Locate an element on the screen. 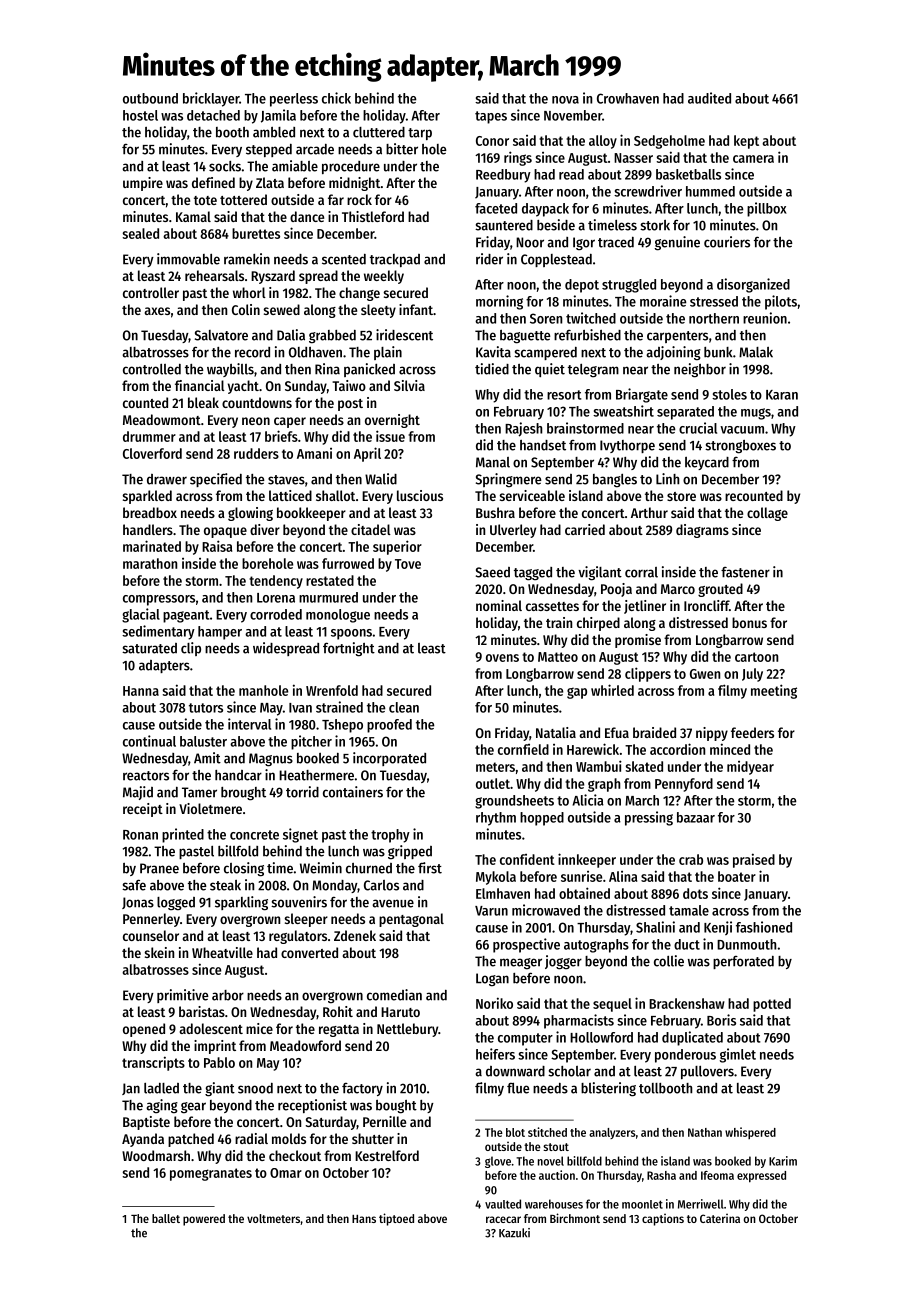 This screenshot has height=1308, width=924. receipt is located at coordinates (143, 810).
